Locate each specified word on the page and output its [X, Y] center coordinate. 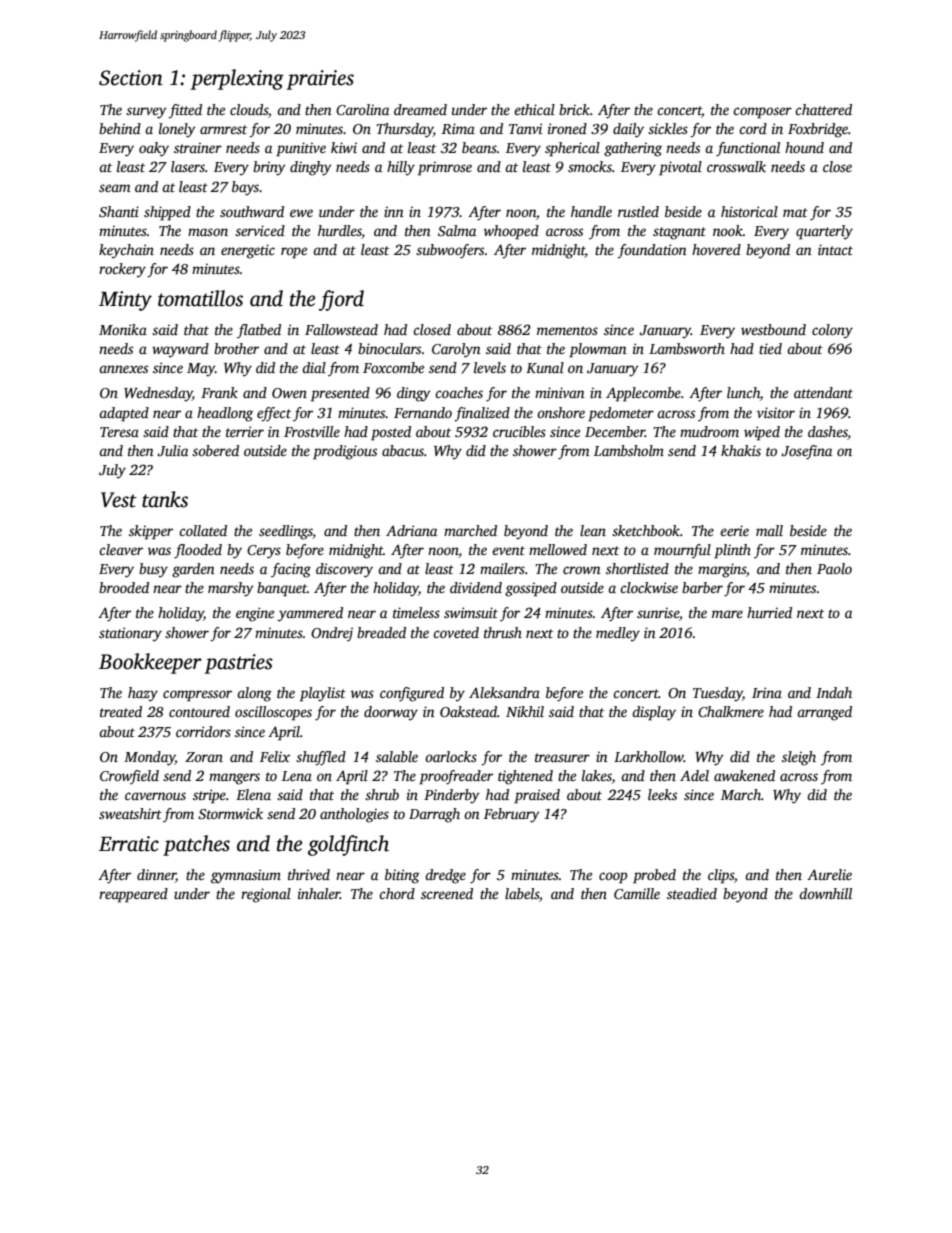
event [508, 550]
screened [447, 893]
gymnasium [246, 876]
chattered [823, 109]
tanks [165, 499]
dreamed [420, 109]
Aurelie [829, 874]
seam [115, 188]
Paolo [834, 568]
